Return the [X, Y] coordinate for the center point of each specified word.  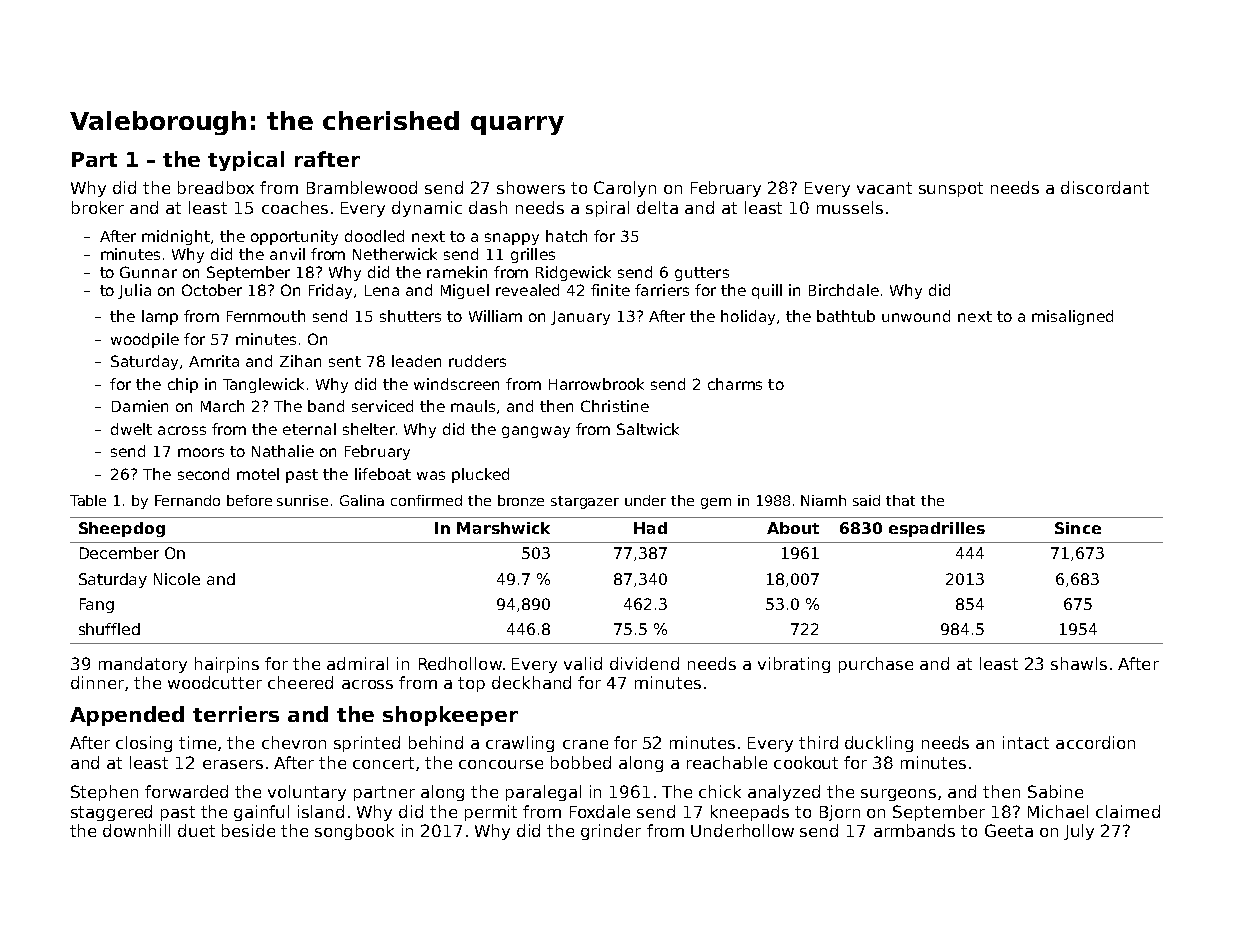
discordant [1105, 187]
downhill [136, 830]
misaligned [1072, 317]
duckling [879, 744]
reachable [727, 762]
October [212, 290]
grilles [533, 255]
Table [88, 500]
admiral [357, 663]
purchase [876, 665]
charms [735, 384]
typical [246, 161]
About [793, 528]
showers [531, 187]
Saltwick [648, 429]
